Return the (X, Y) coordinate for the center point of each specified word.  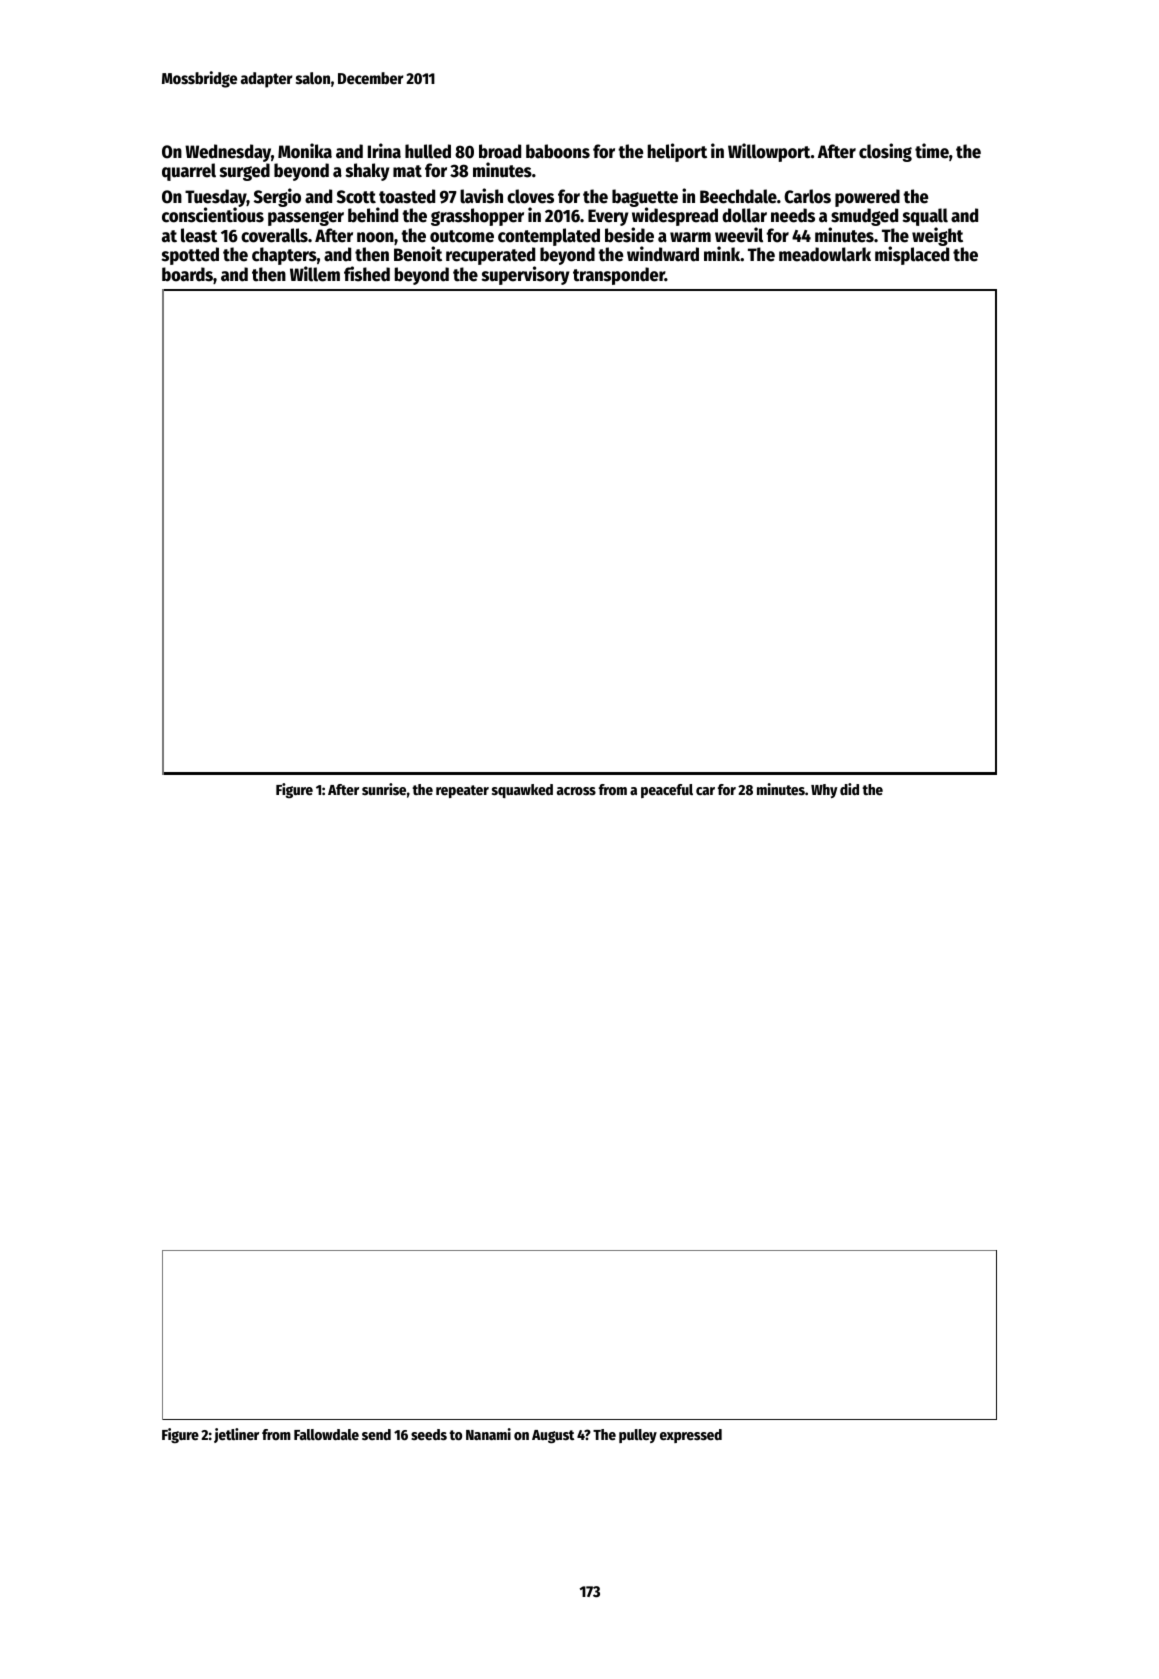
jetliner (236, 1435)
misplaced (912, 256)
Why (824, 791)
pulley (638, 1436)
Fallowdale (326, 1434)
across (576, 791)
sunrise (384, 789)
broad (500, 151)
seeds (429, 1434)
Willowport (769, 152)
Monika (305, 151)
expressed (691, 1436)
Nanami (488, 1434)
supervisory (525, 275)
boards (187, 274)
